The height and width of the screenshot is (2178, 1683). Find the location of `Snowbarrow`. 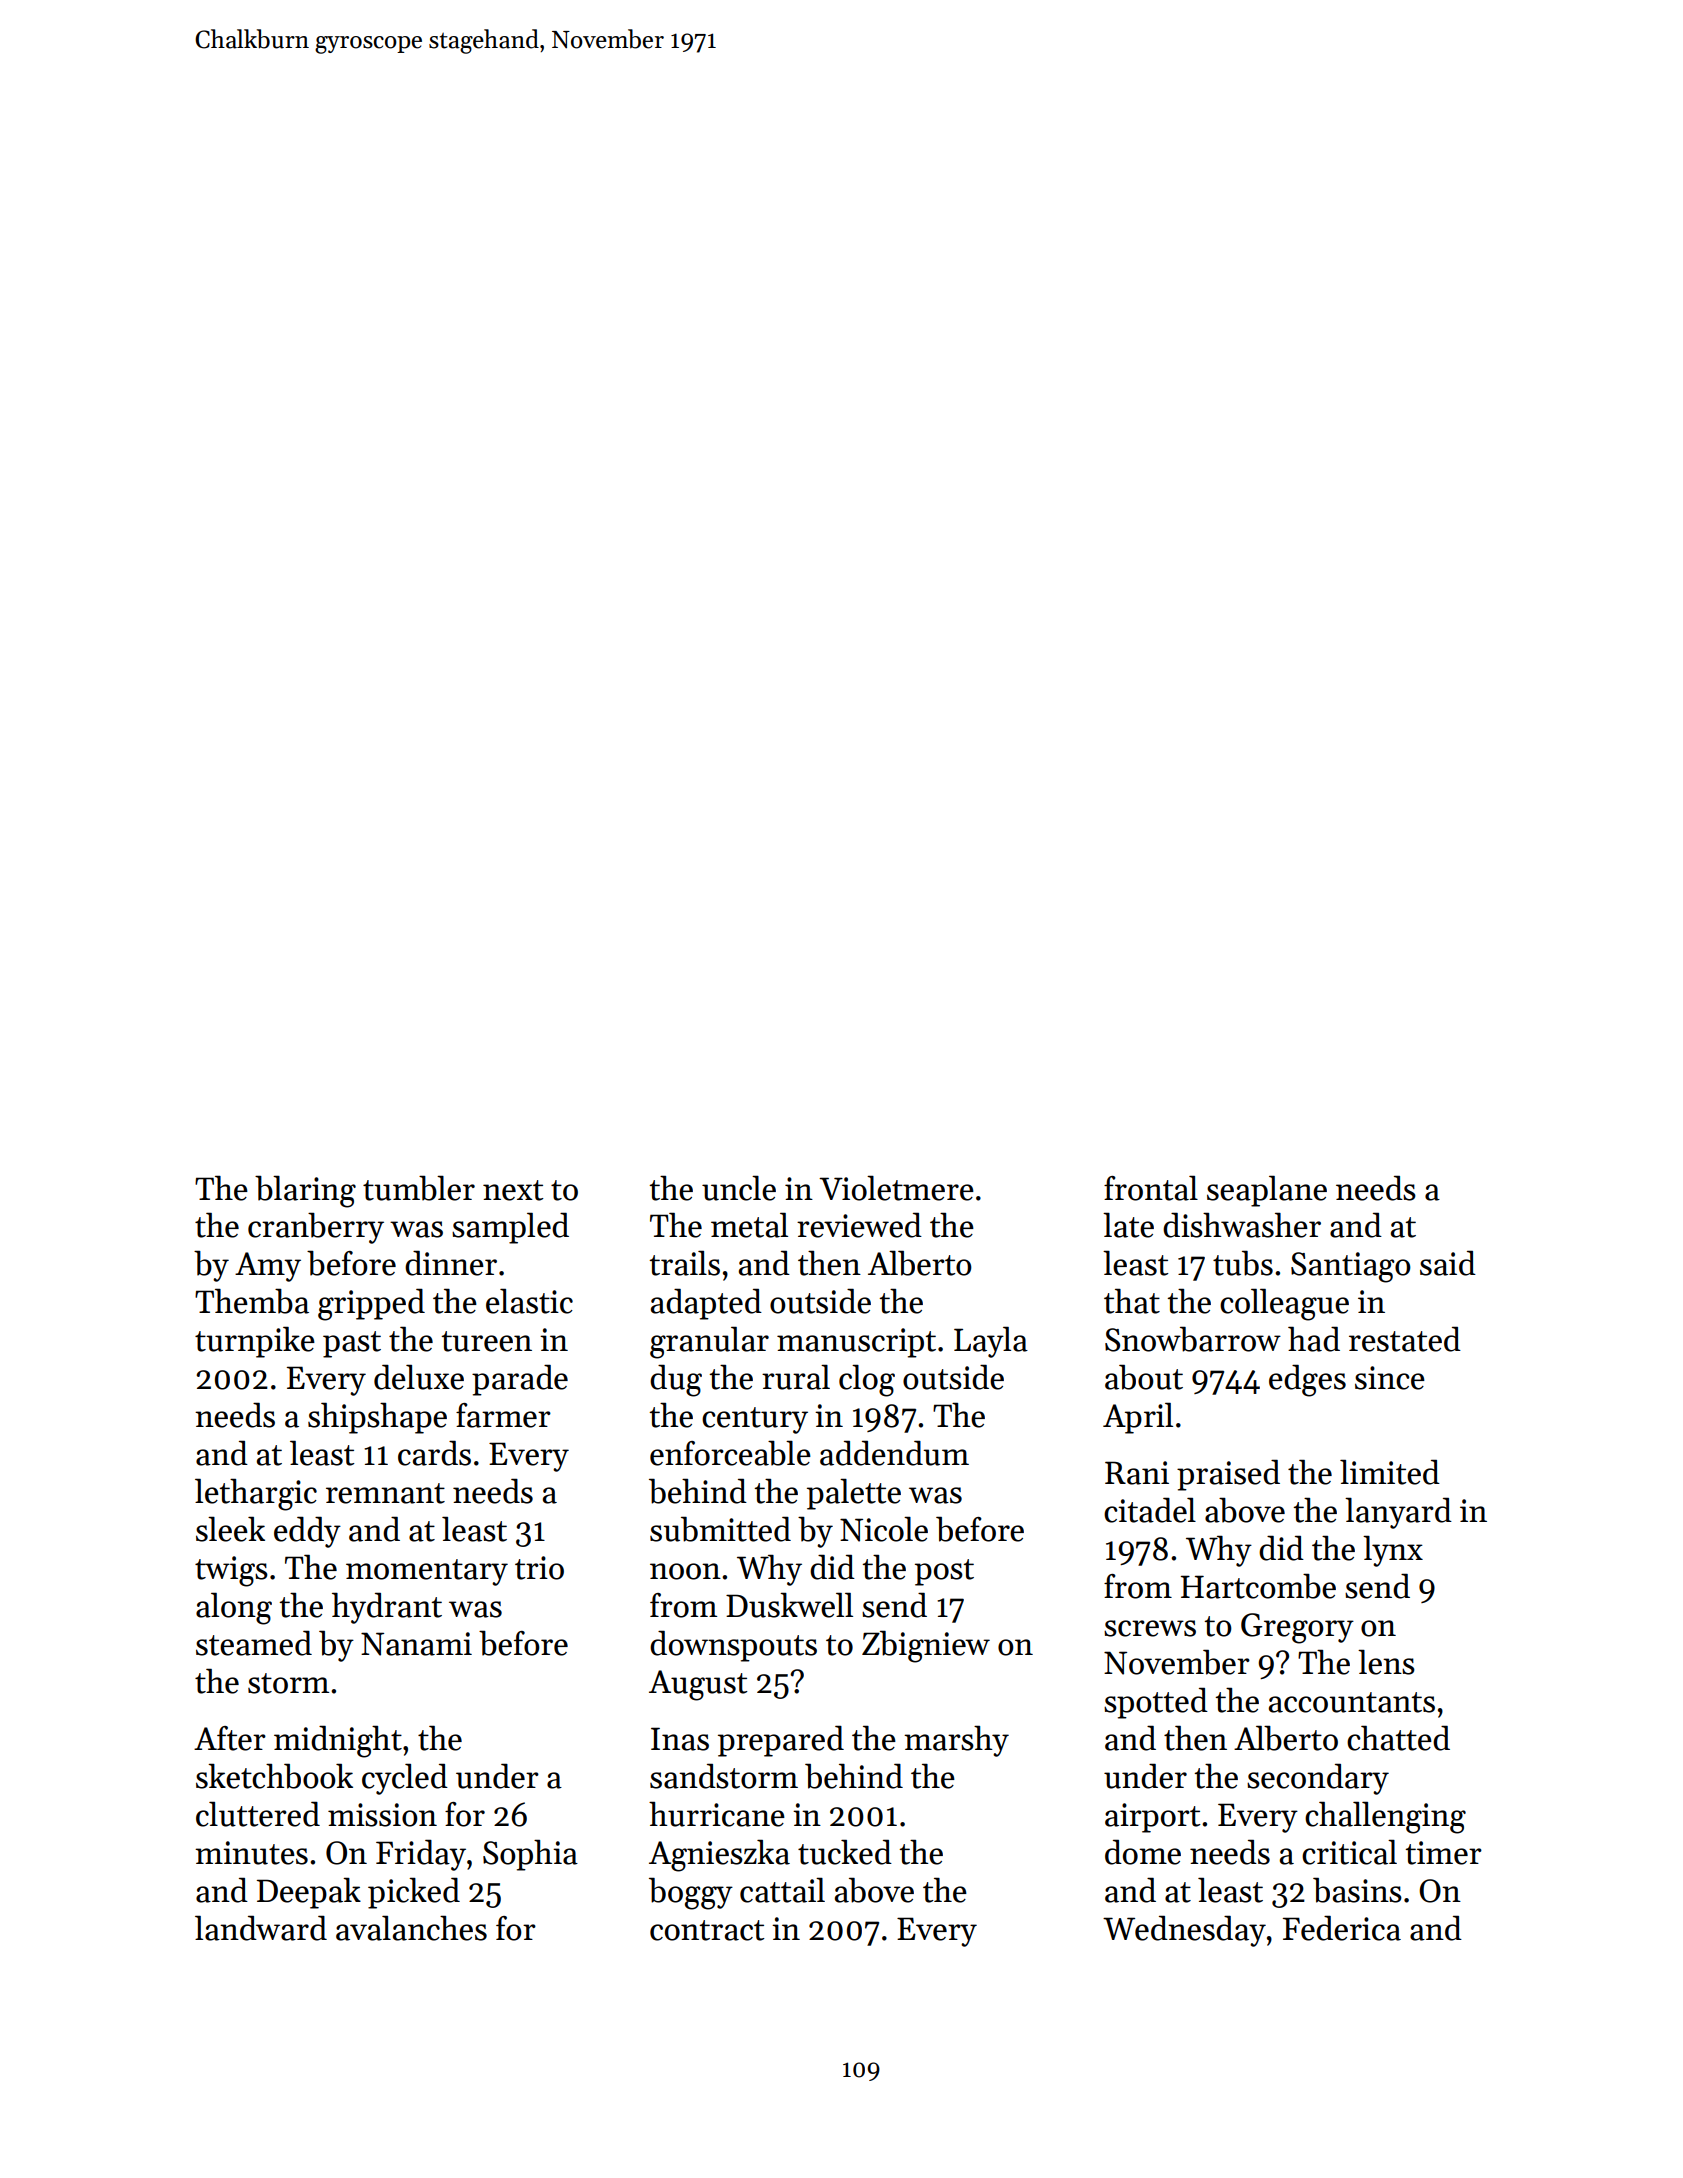

Snowbarrow is located at coordinates (1193, 1339).
